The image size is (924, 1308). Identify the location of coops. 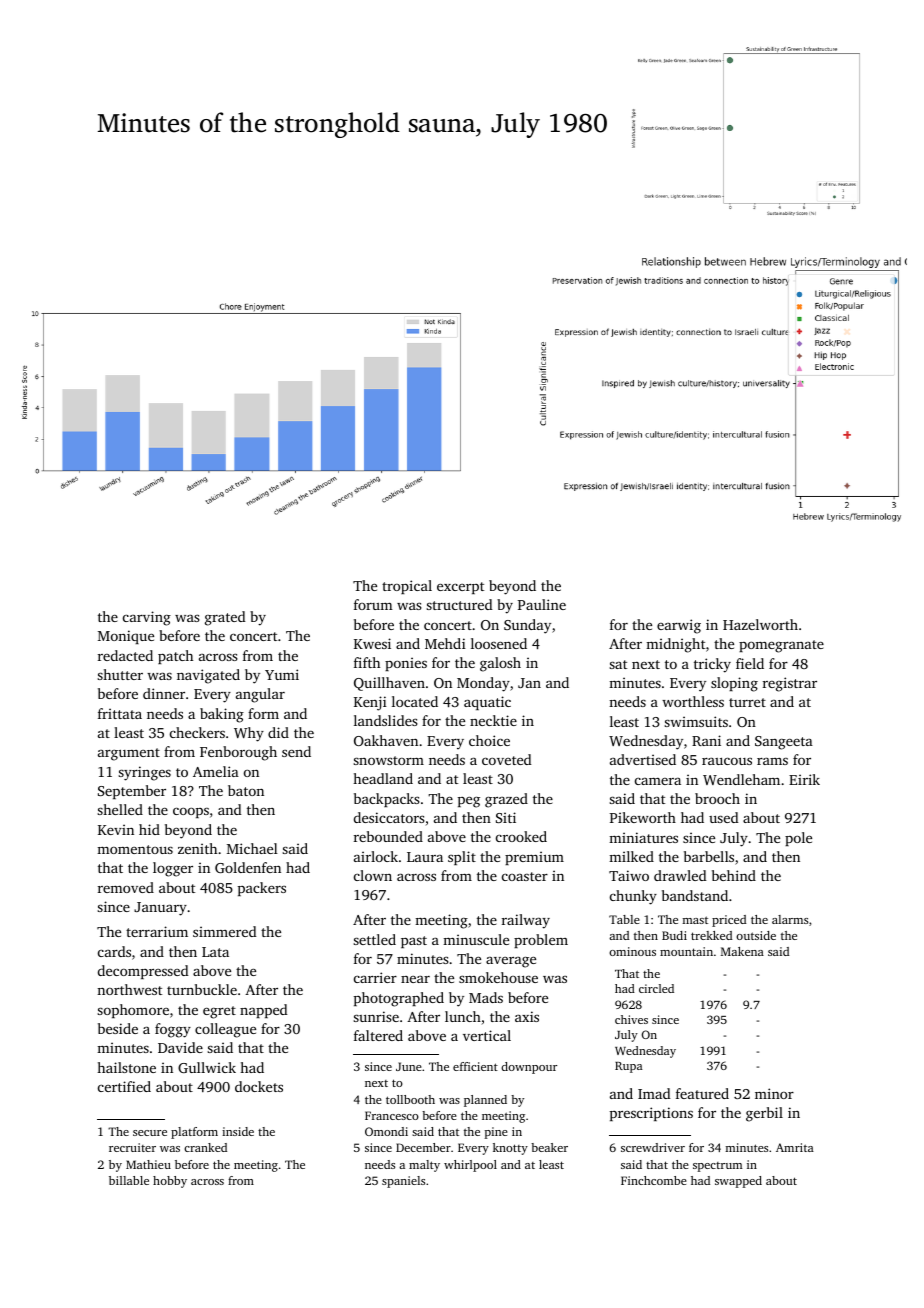
(191, 812).
